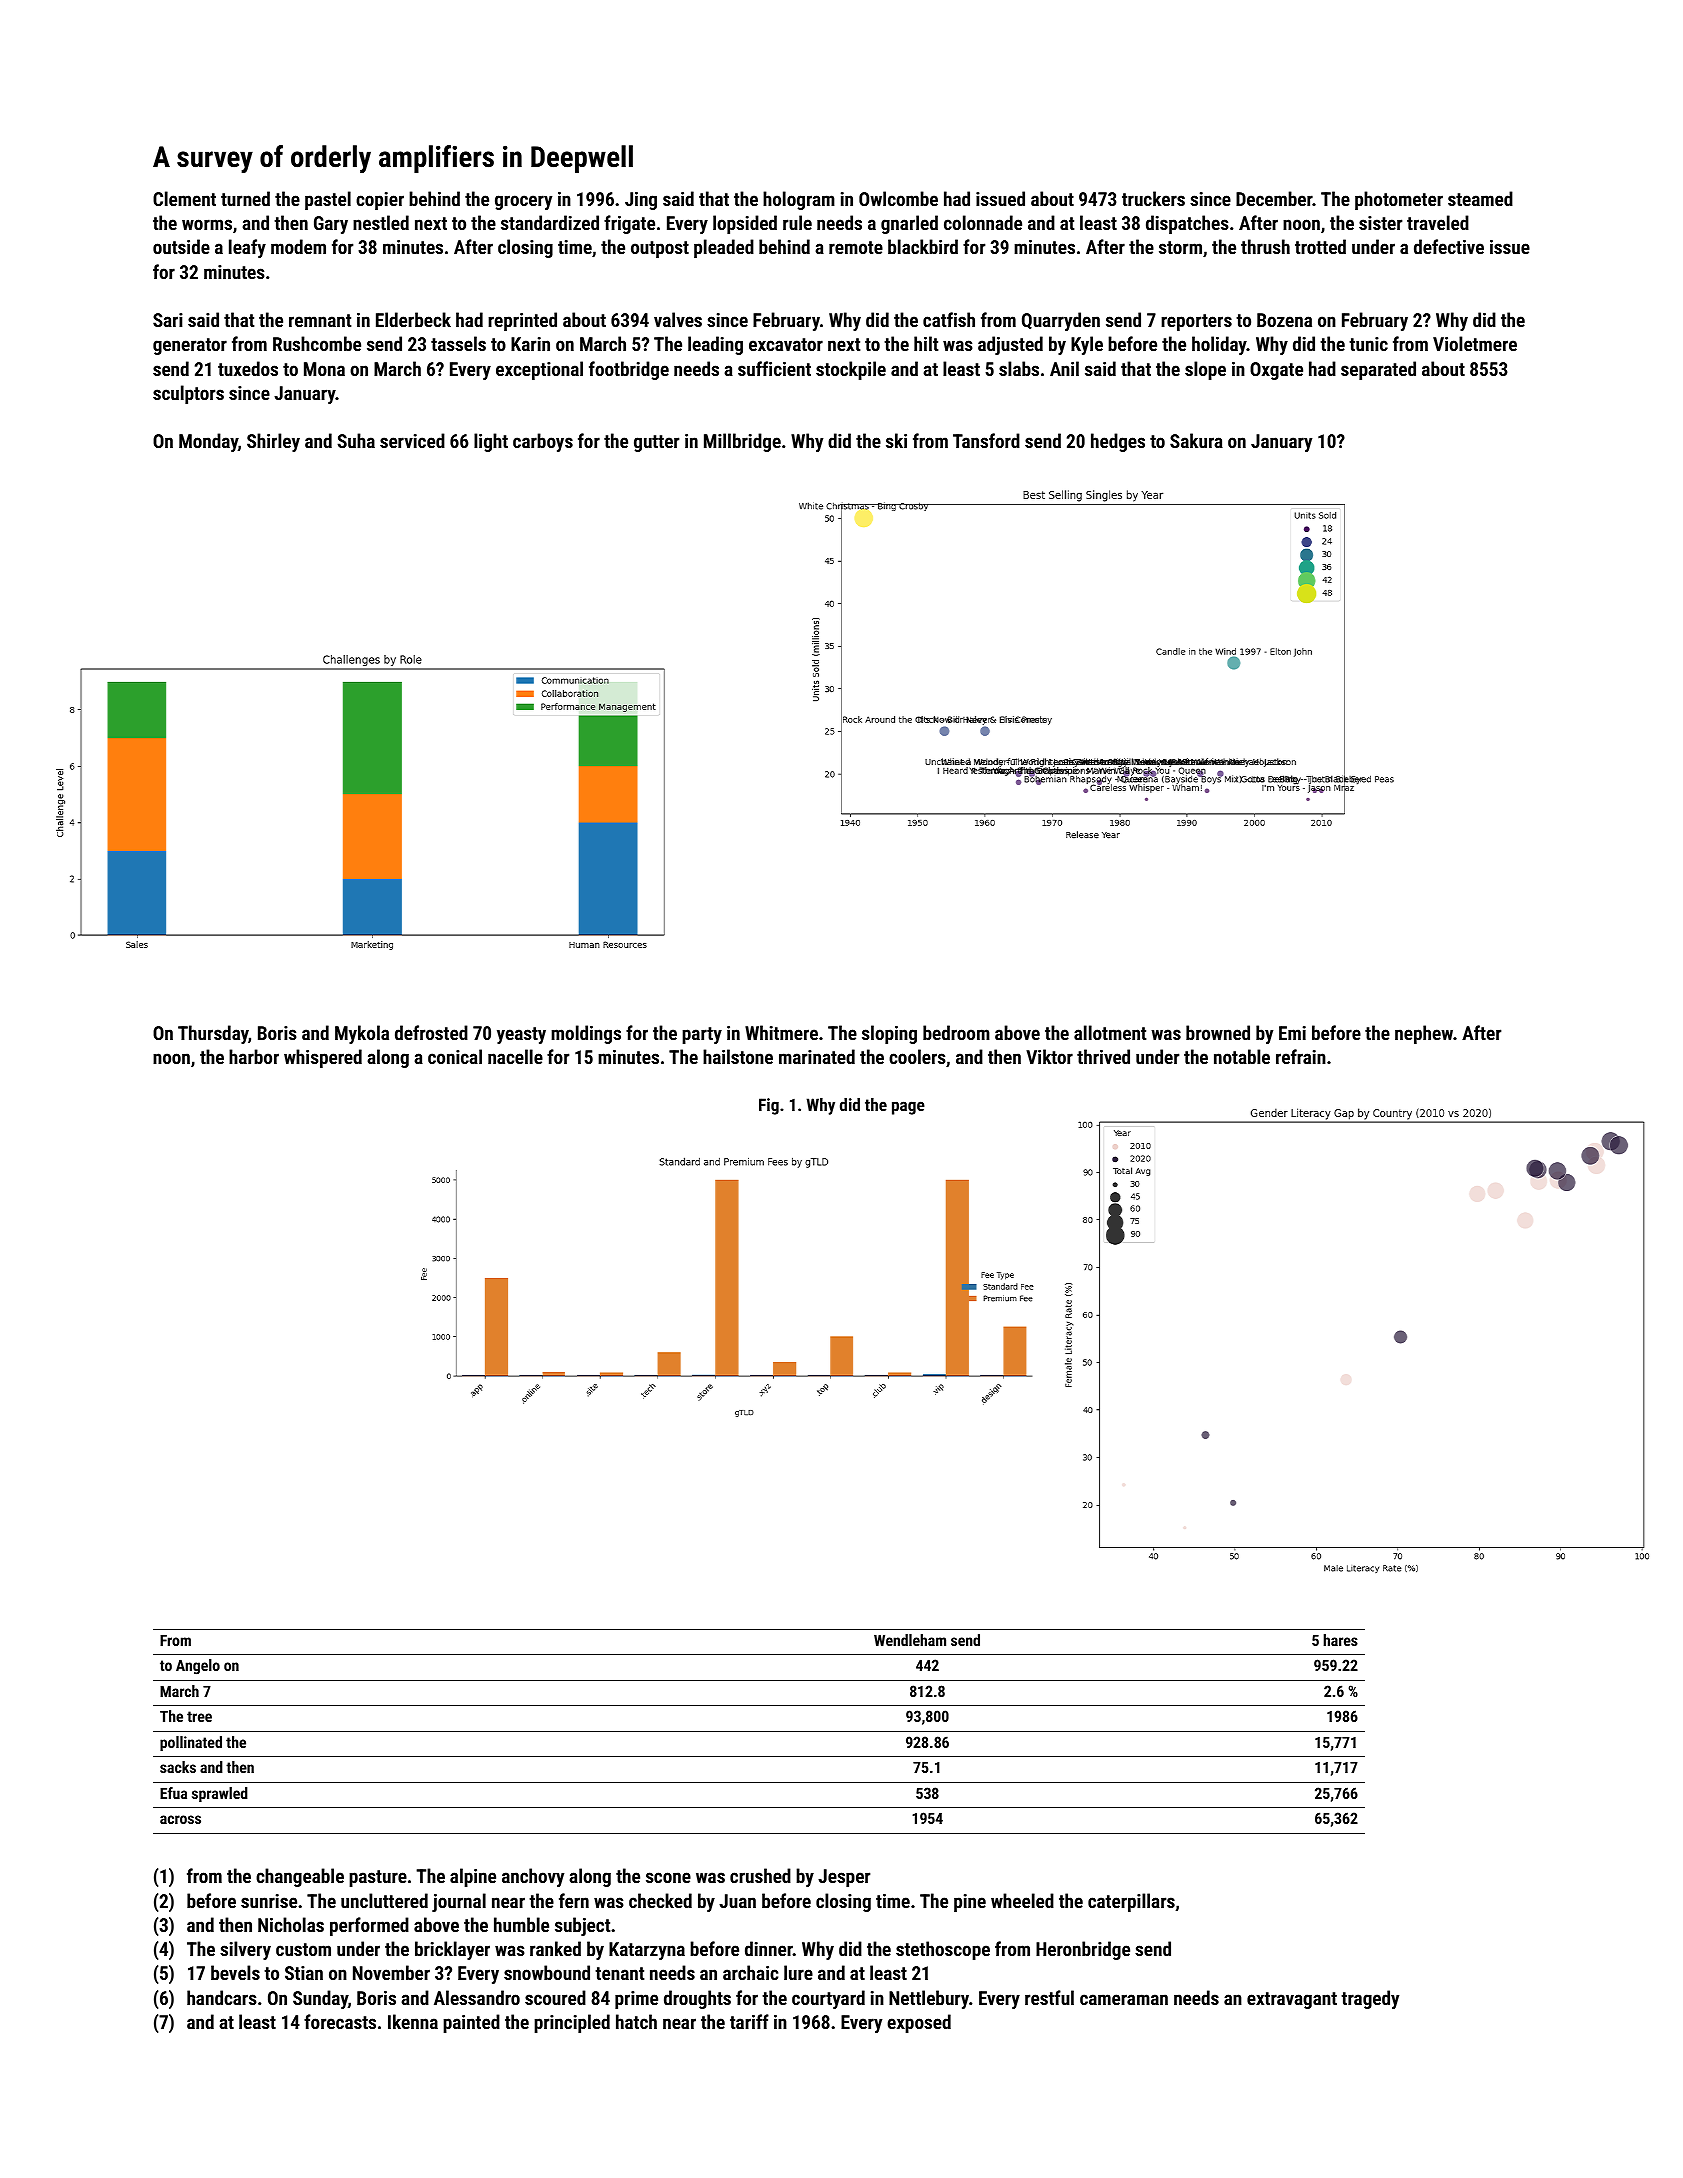 This screenshot has height=2178, width=1683. I want to click on tragedy, so click(1370, 1999).
